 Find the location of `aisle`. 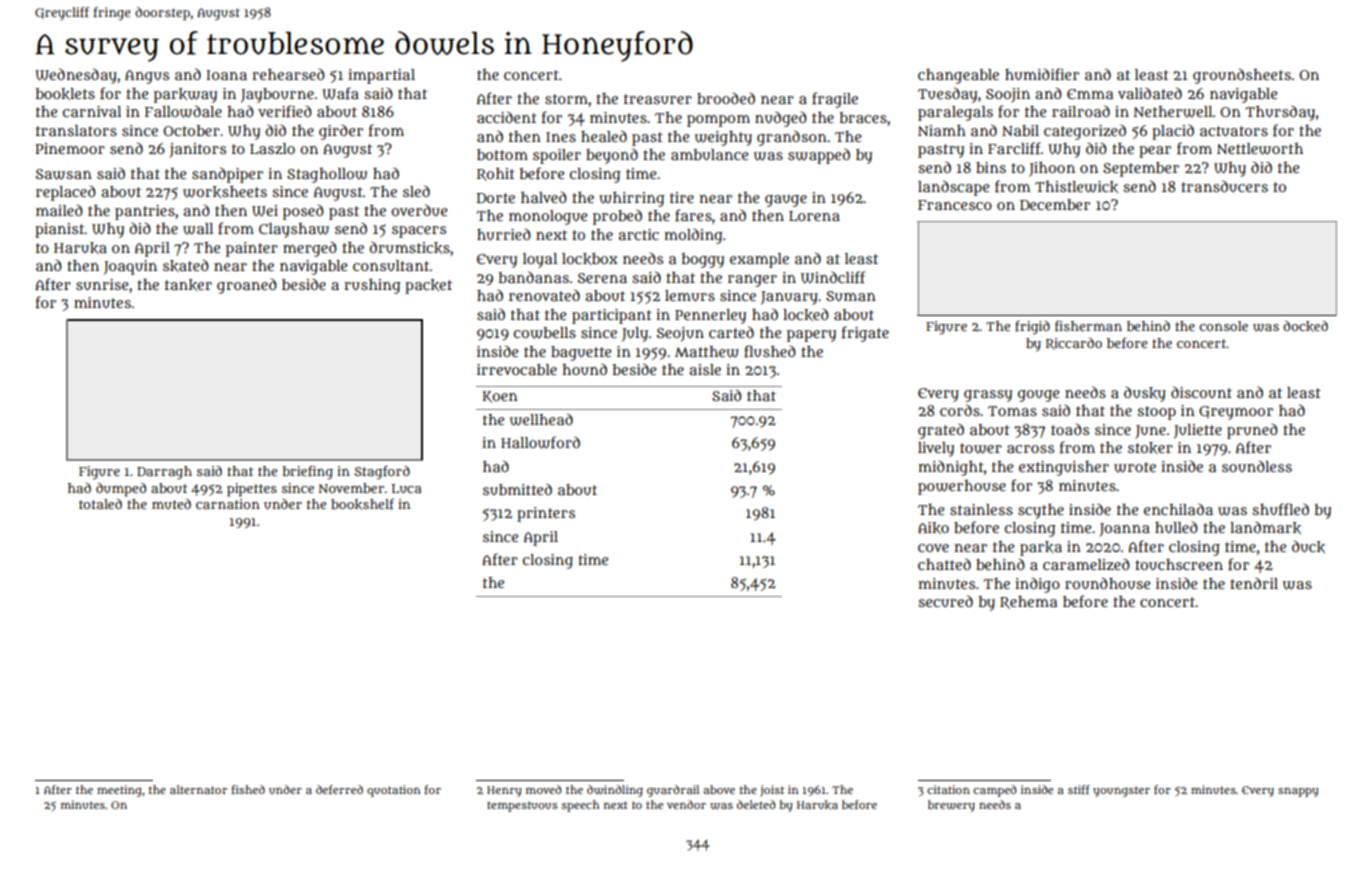

aisle is located at coordinates (705, 369).
